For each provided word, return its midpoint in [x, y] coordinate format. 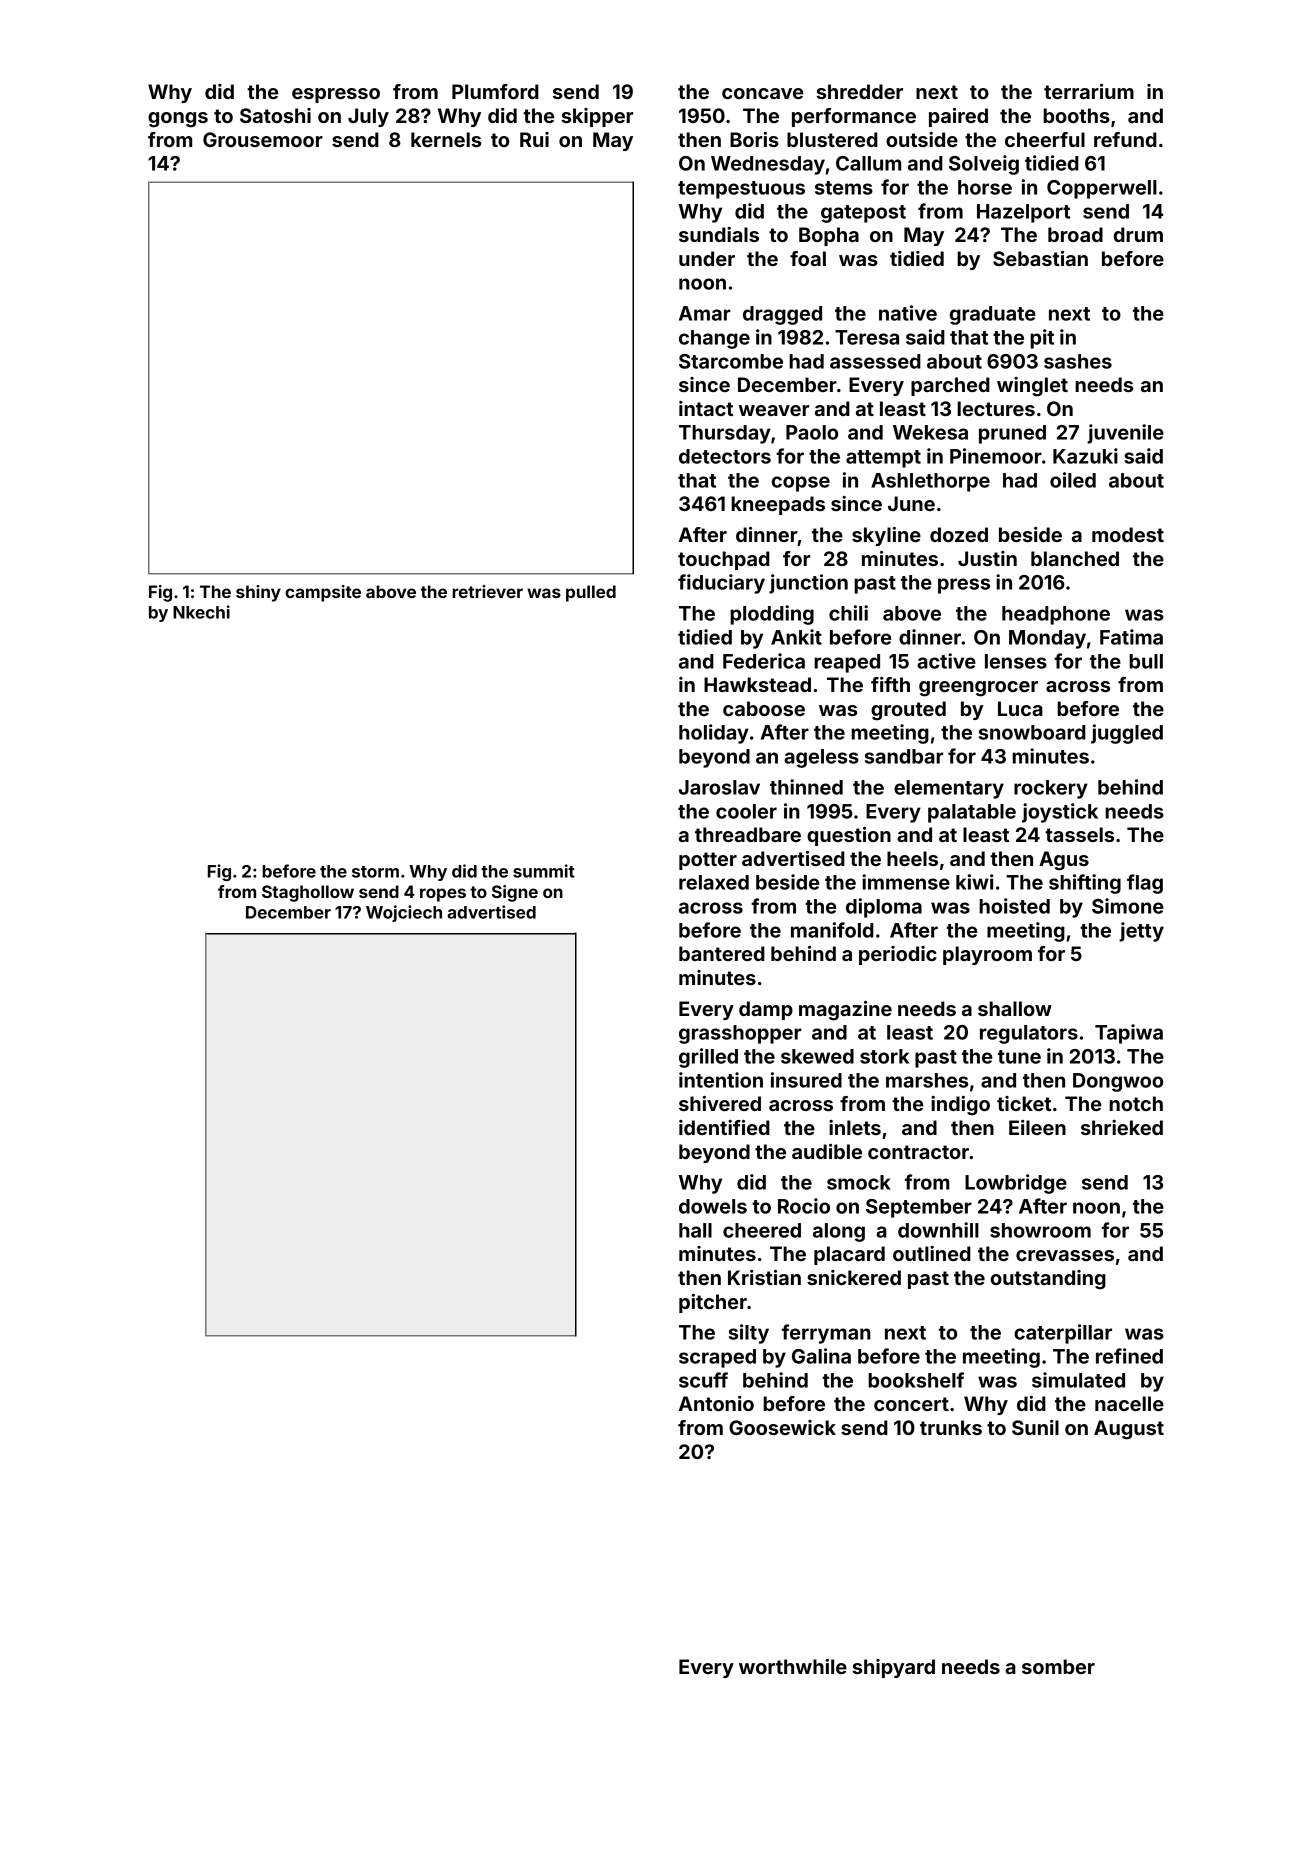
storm [375, 872]
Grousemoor [263, 139]
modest [1128, 534]
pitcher [713, 1303]
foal [808, 258]
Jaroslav [719, 787]
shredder [859, 91]
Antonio [716, 1403]
